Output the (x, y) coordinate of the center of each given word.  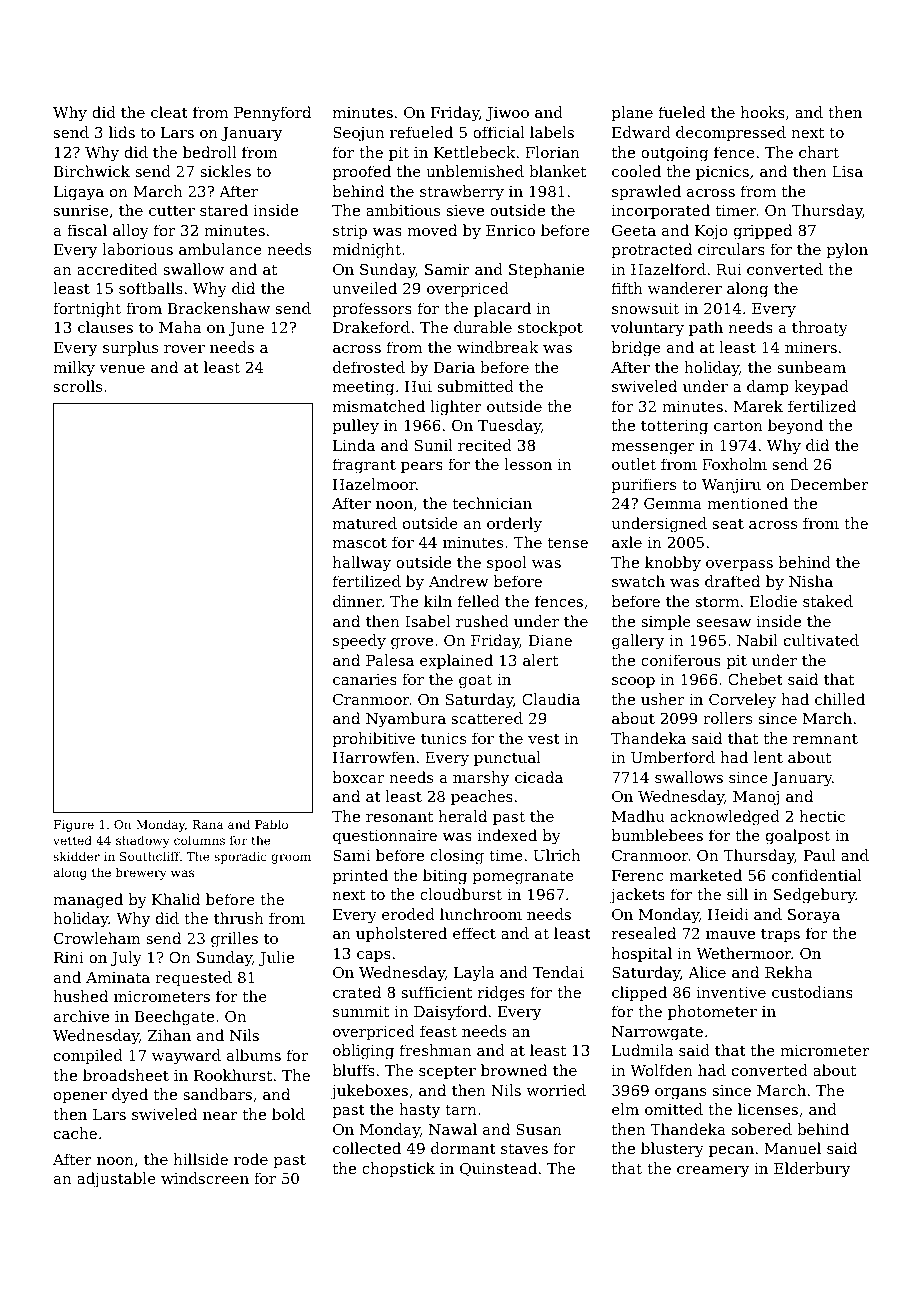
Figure (74, 826)
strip (350, 232)
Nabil (757, 640)
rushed (482, 621)
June (246, 329)
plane (632, 113)
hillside (201, 1159)
